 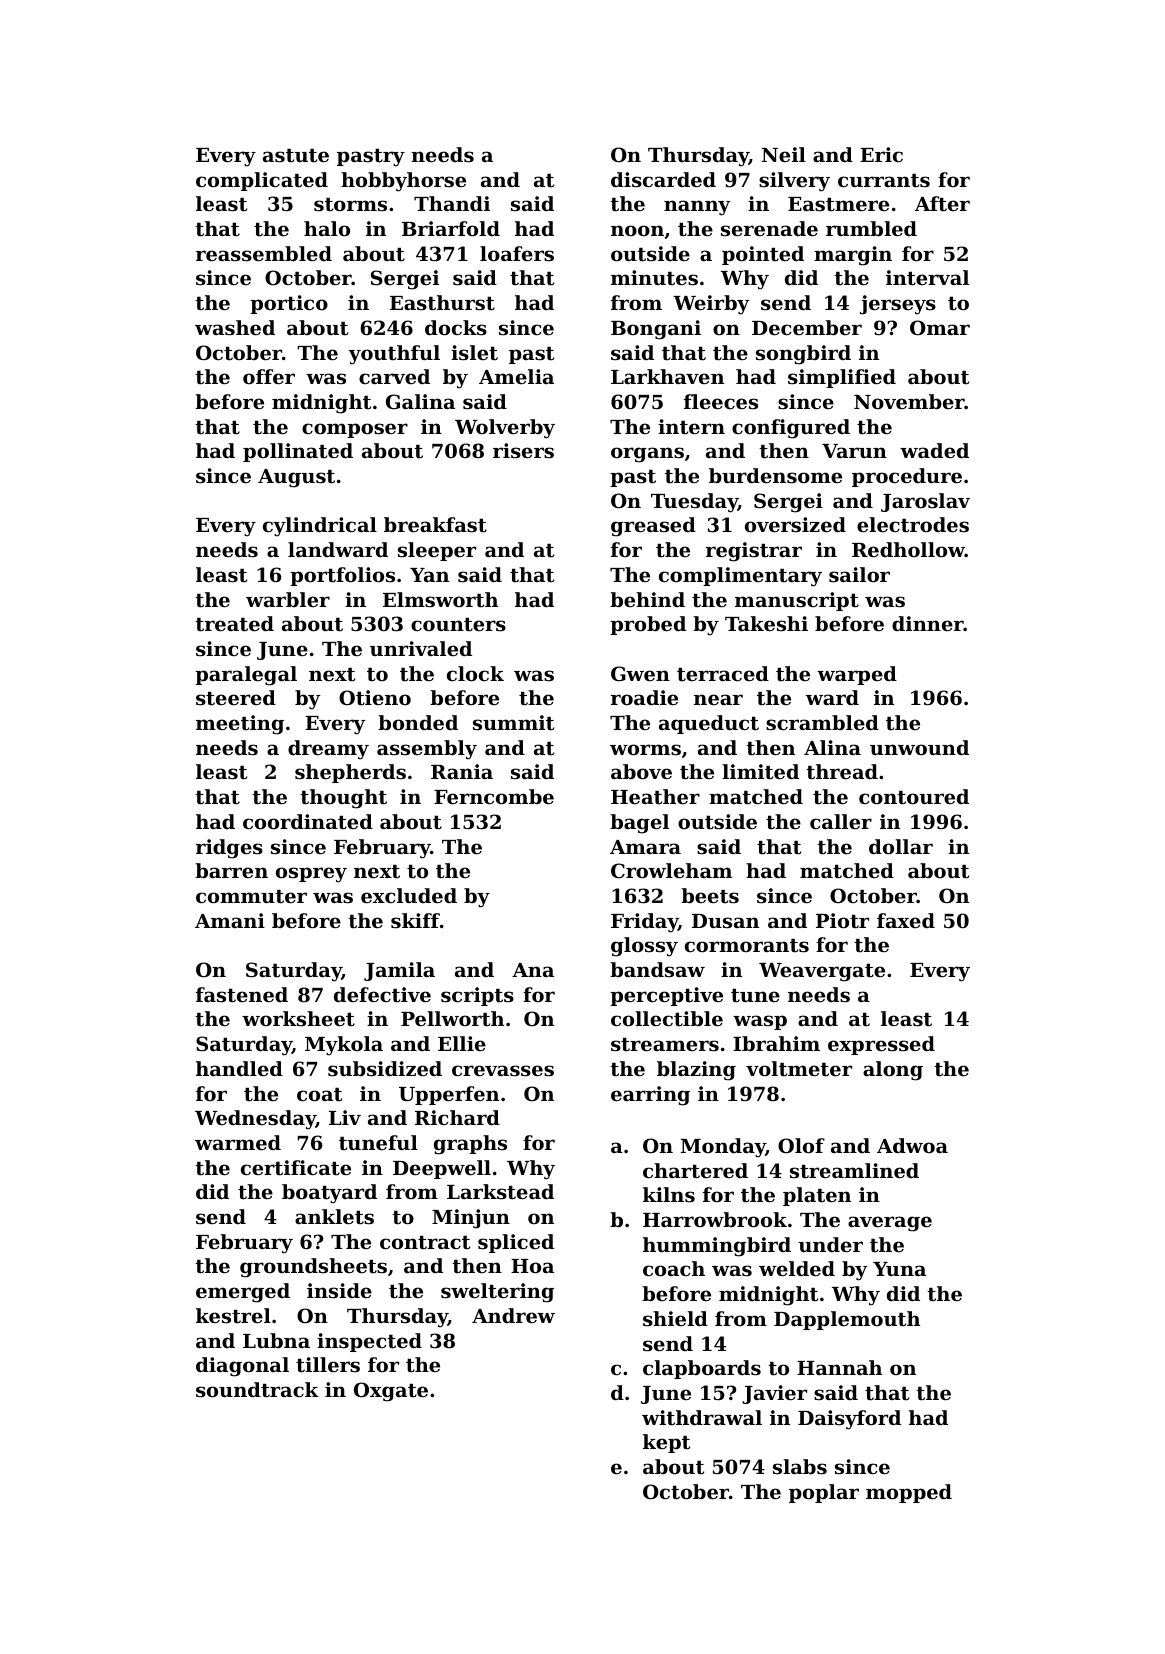 What do you see at coordinates (655, 796) in the page?
I see `Heather` at bounding box center [655, 796].
